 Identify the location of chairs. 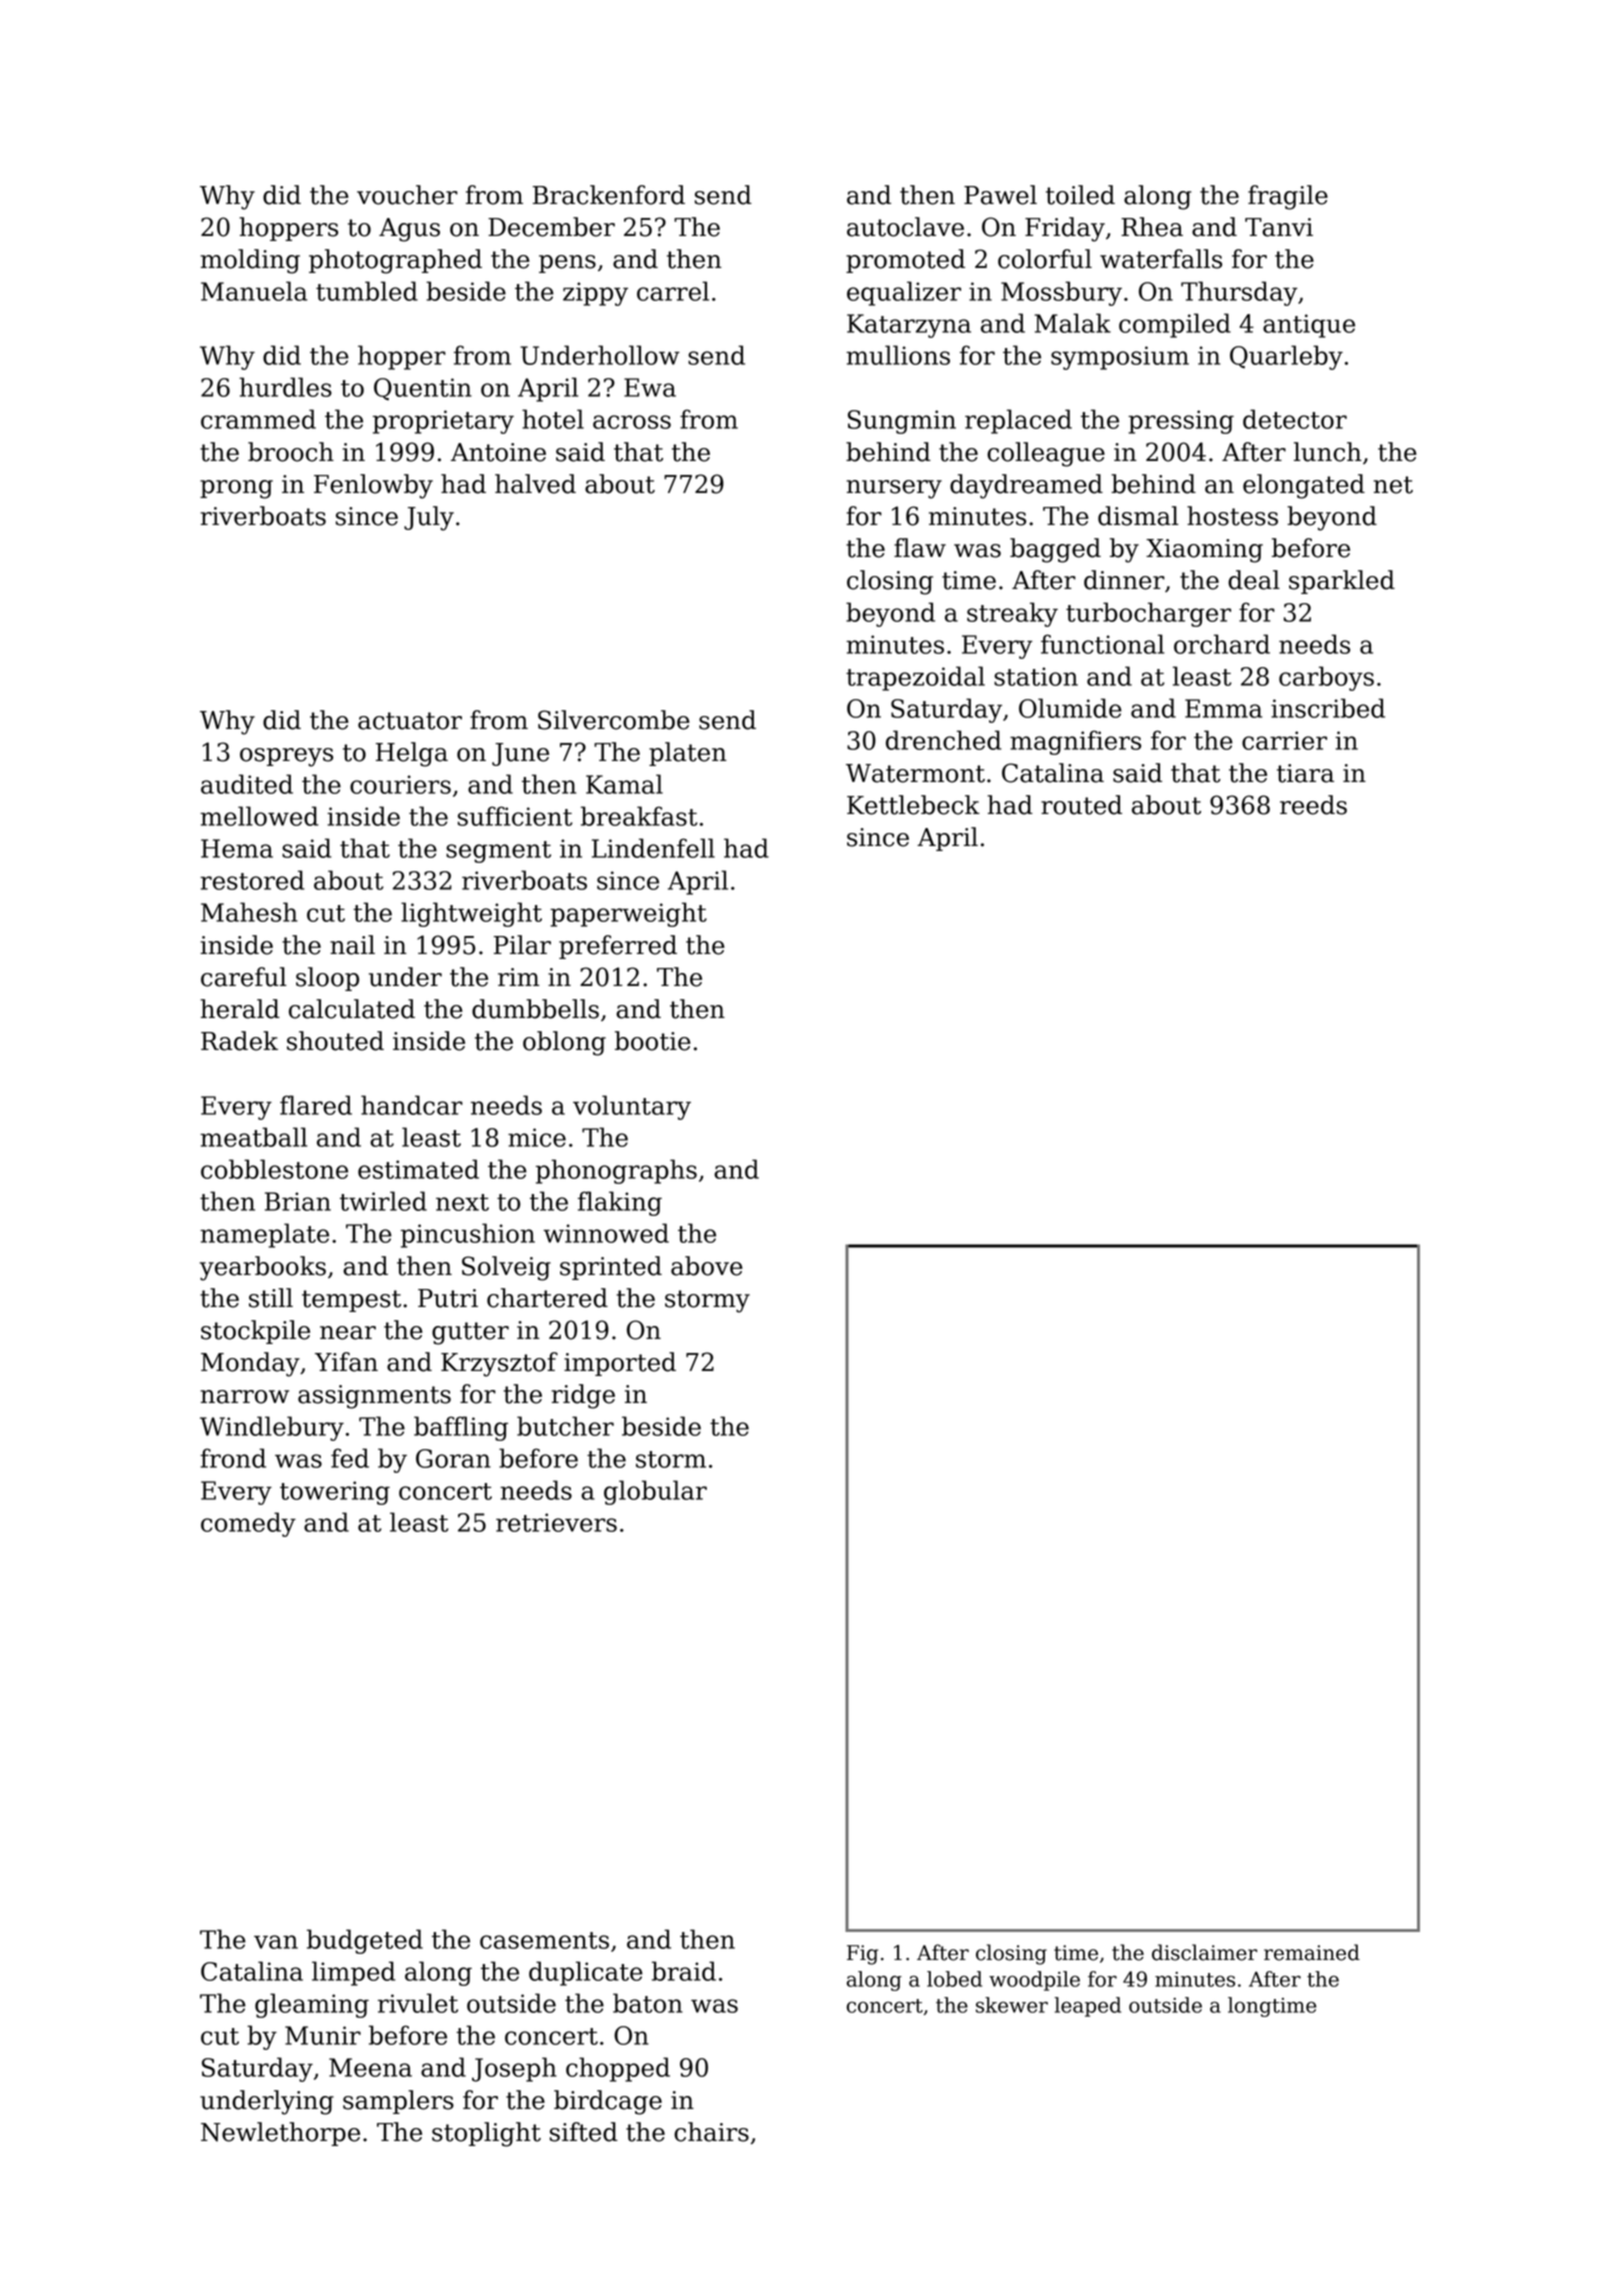
(711, 2132).
